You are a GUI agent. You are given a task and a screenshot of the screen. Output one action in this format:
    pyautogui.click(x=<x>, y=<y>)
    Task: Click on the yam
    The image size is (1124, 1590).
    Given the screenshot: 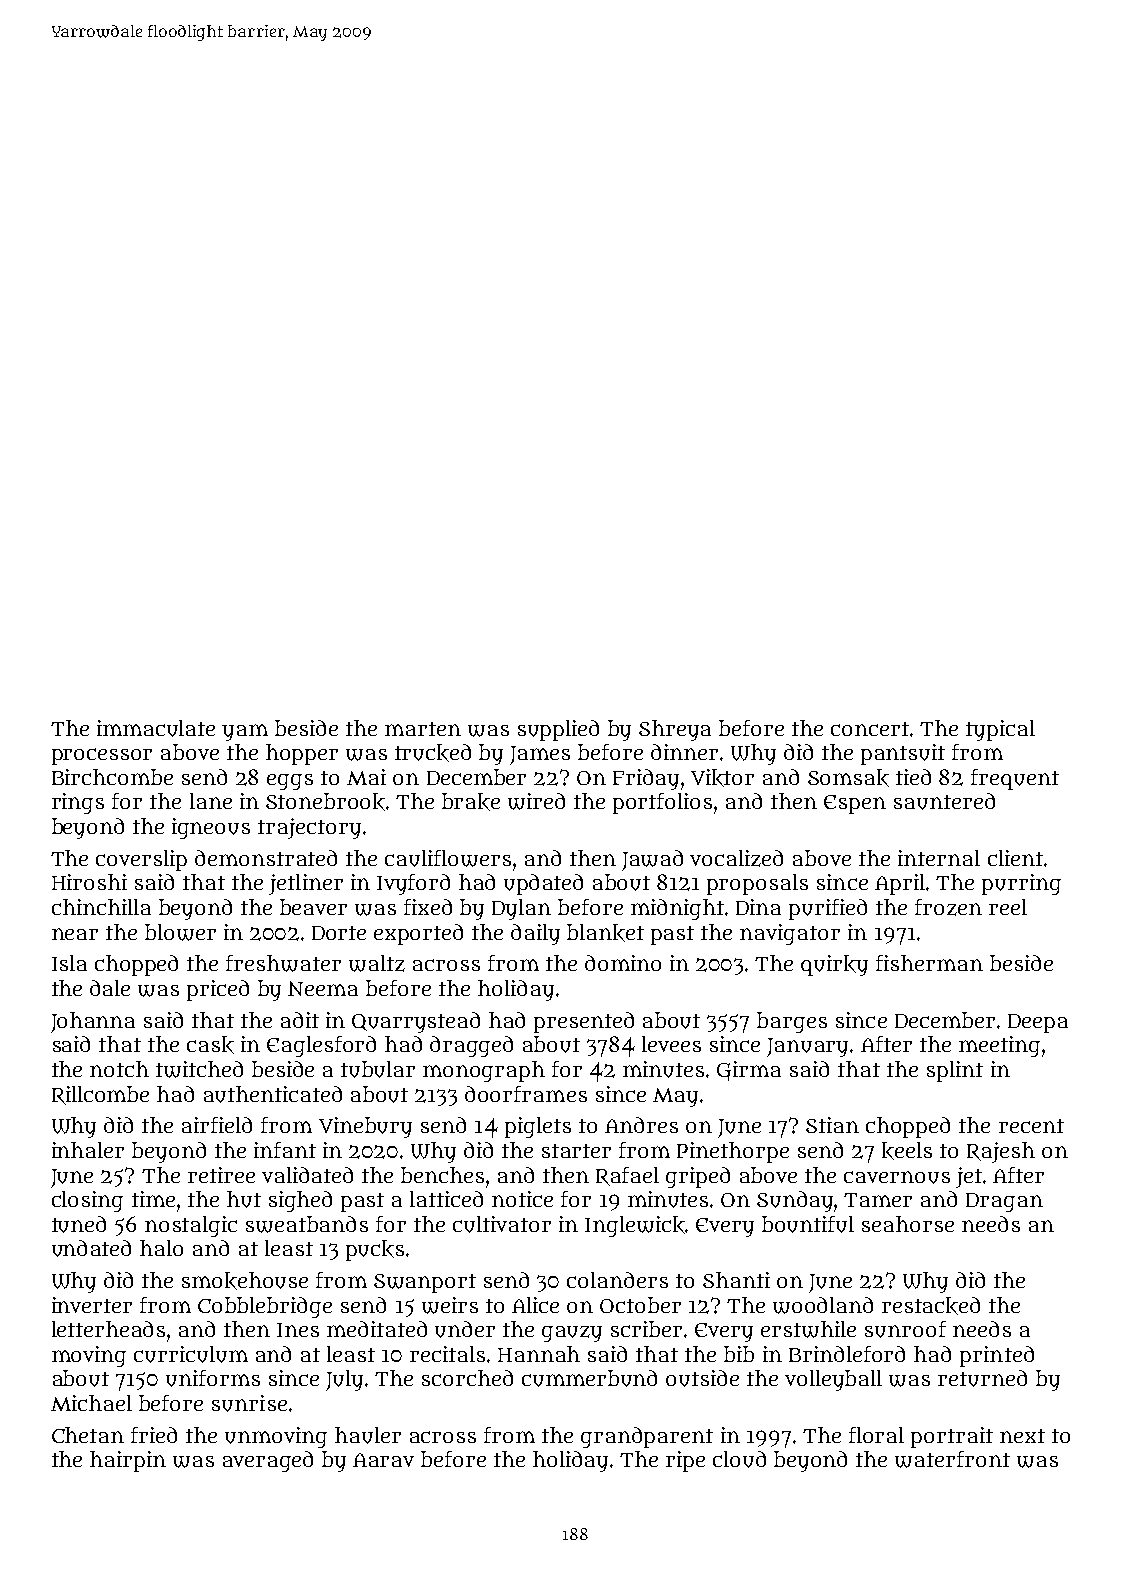 What is the action you would take?
    pyautogui.click(x=245, y=732)
